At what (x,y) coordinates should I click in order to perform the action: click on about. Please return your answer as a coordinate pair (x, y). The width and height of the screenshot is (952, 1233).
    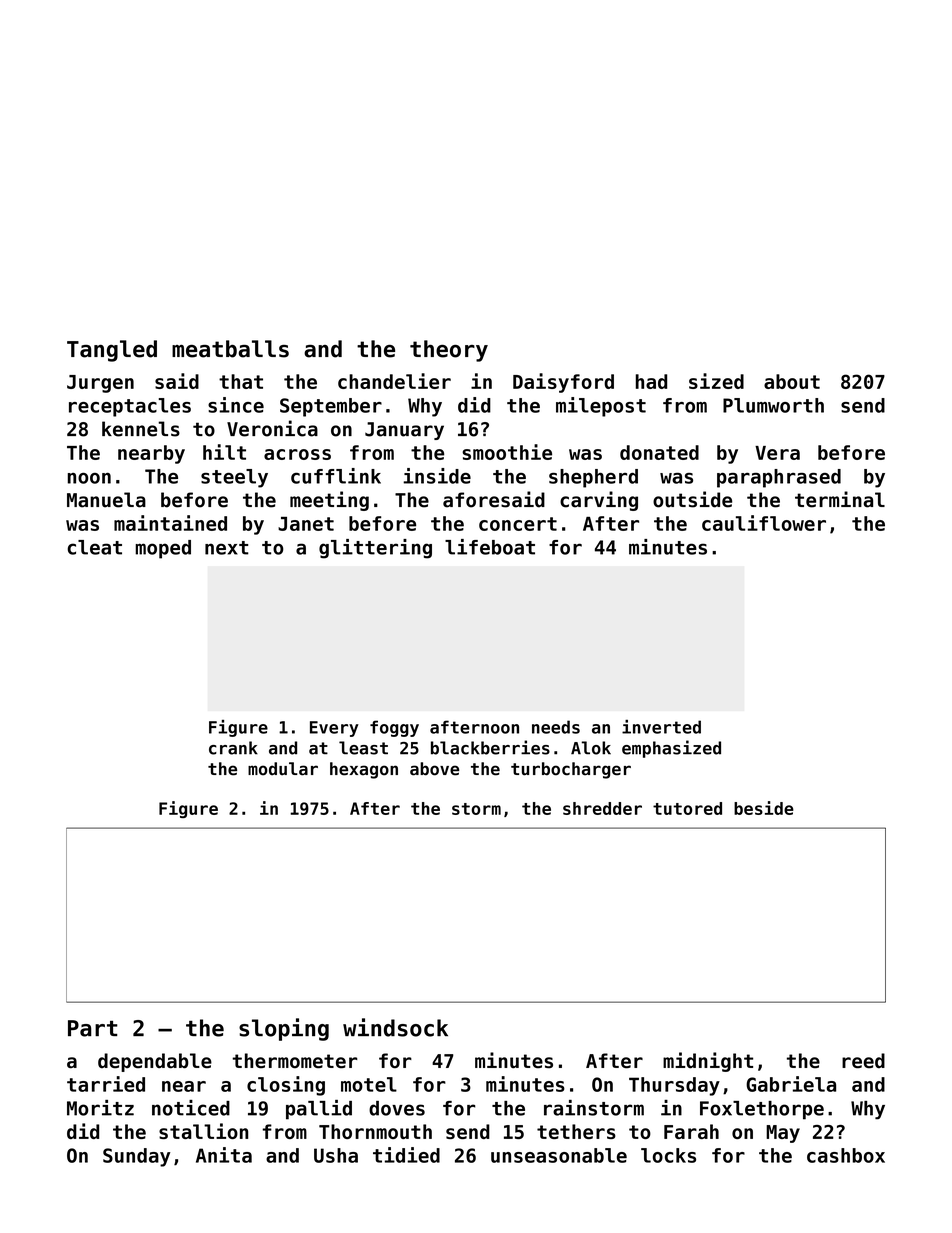
    Looking at the image, I should click on (792, 381).
